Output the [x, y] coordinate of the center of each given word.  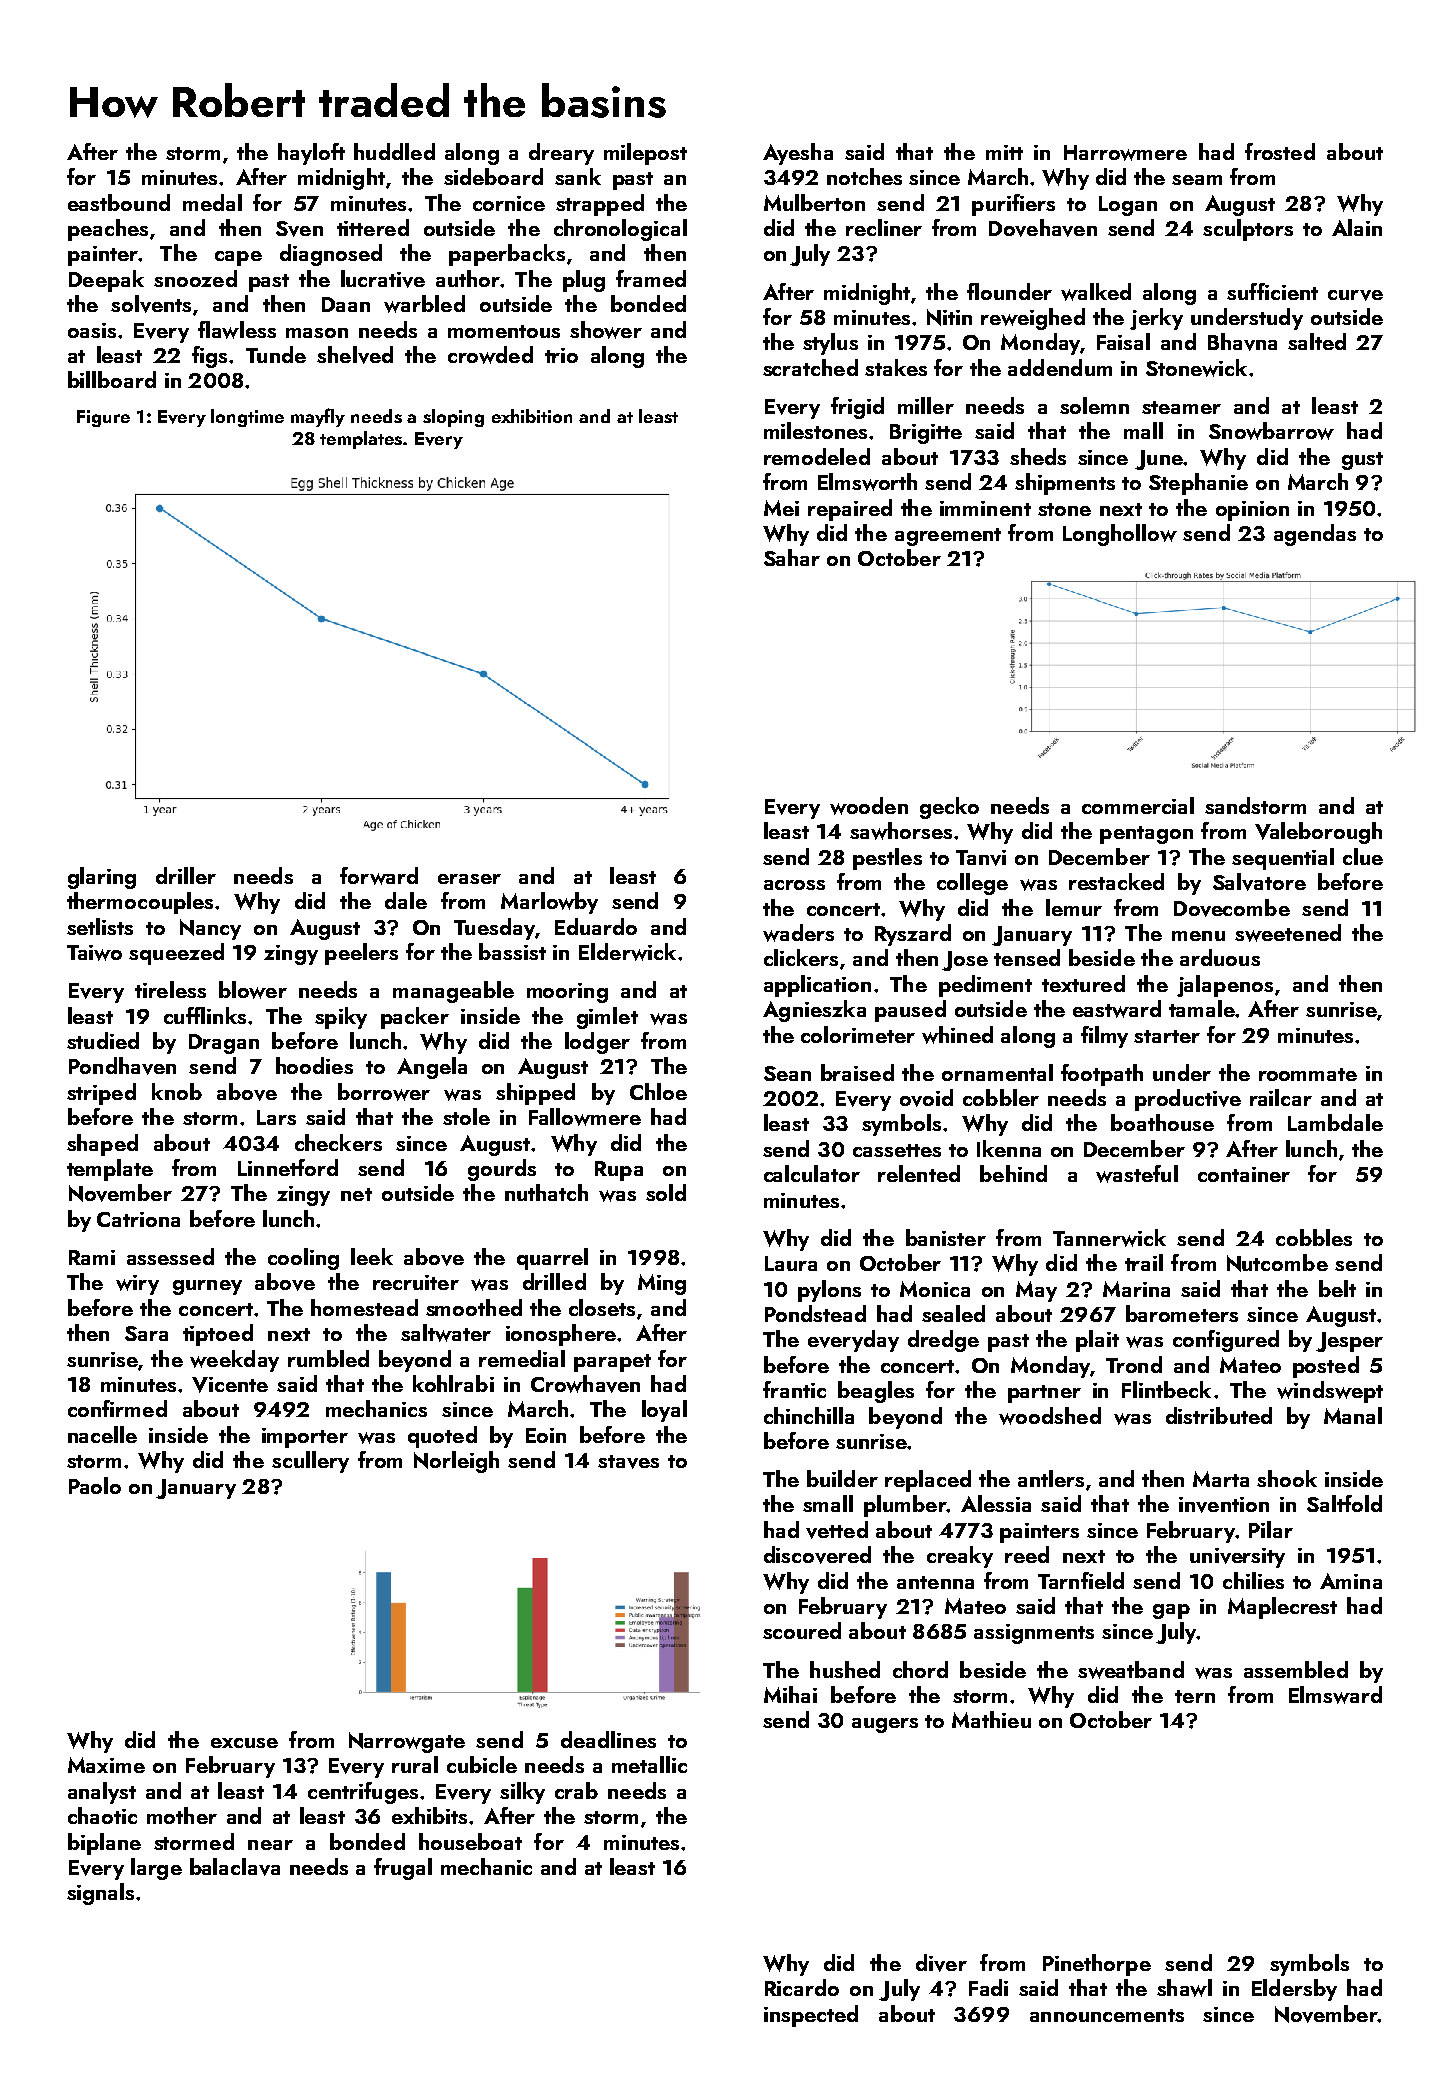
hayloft [311, 154]
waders [798, 933]
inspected [811, 2016]
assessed [170, 1256]
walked [1096, 292]
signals [100, 1894]
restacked [1116, 881]
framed [651, 278]
